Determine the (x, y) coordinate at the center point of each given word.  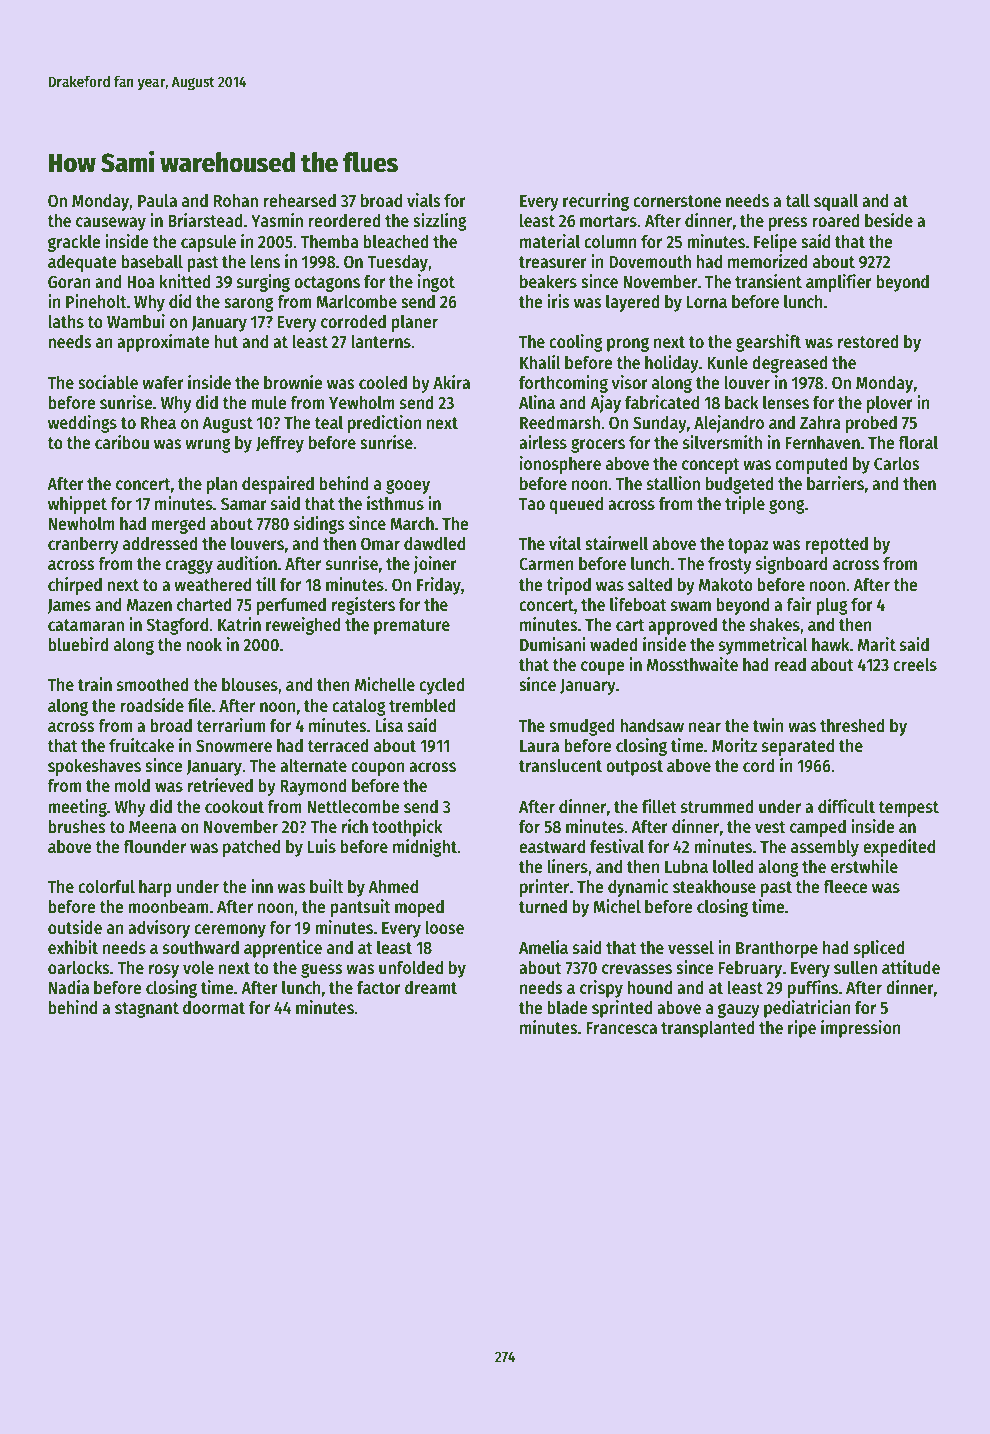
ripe (802, 1029)
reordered (344, 221)
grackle (74, 243)
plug (832, 606)
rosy (164, 971)
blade (567, 1008)
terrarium (230, 725)
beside (889, 220)
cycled (442, 686)
